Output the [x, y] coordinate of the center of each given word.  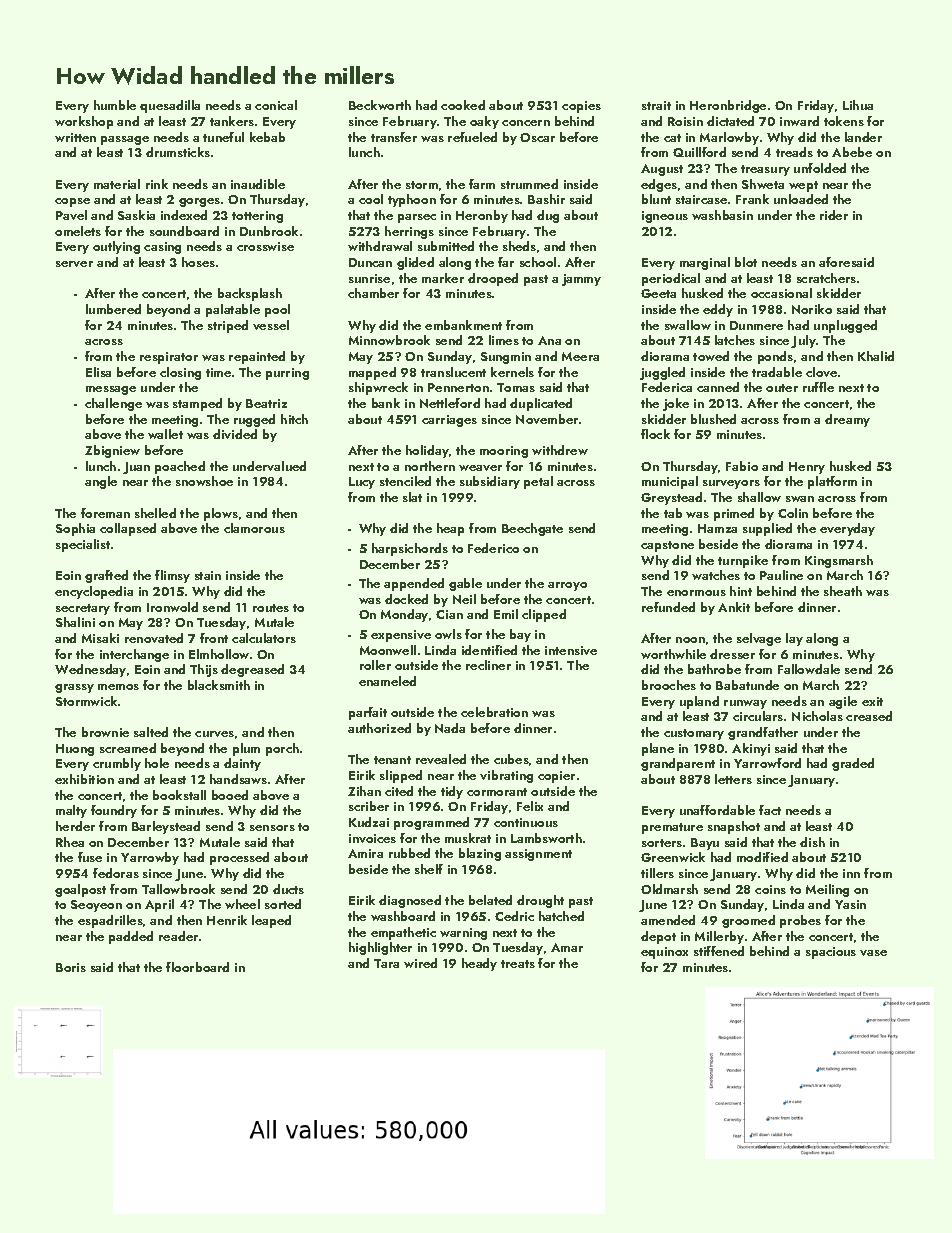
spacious [831, 953]
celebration [494, 712]
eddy [718, 310]
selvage [759, 639]
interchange [134, 655]
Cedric [514, 916]
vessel [271, 325]
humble [115, 105]
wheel [242, 904]
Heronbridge [728, 106]
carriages [449, 421]
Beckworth [380, 105]
